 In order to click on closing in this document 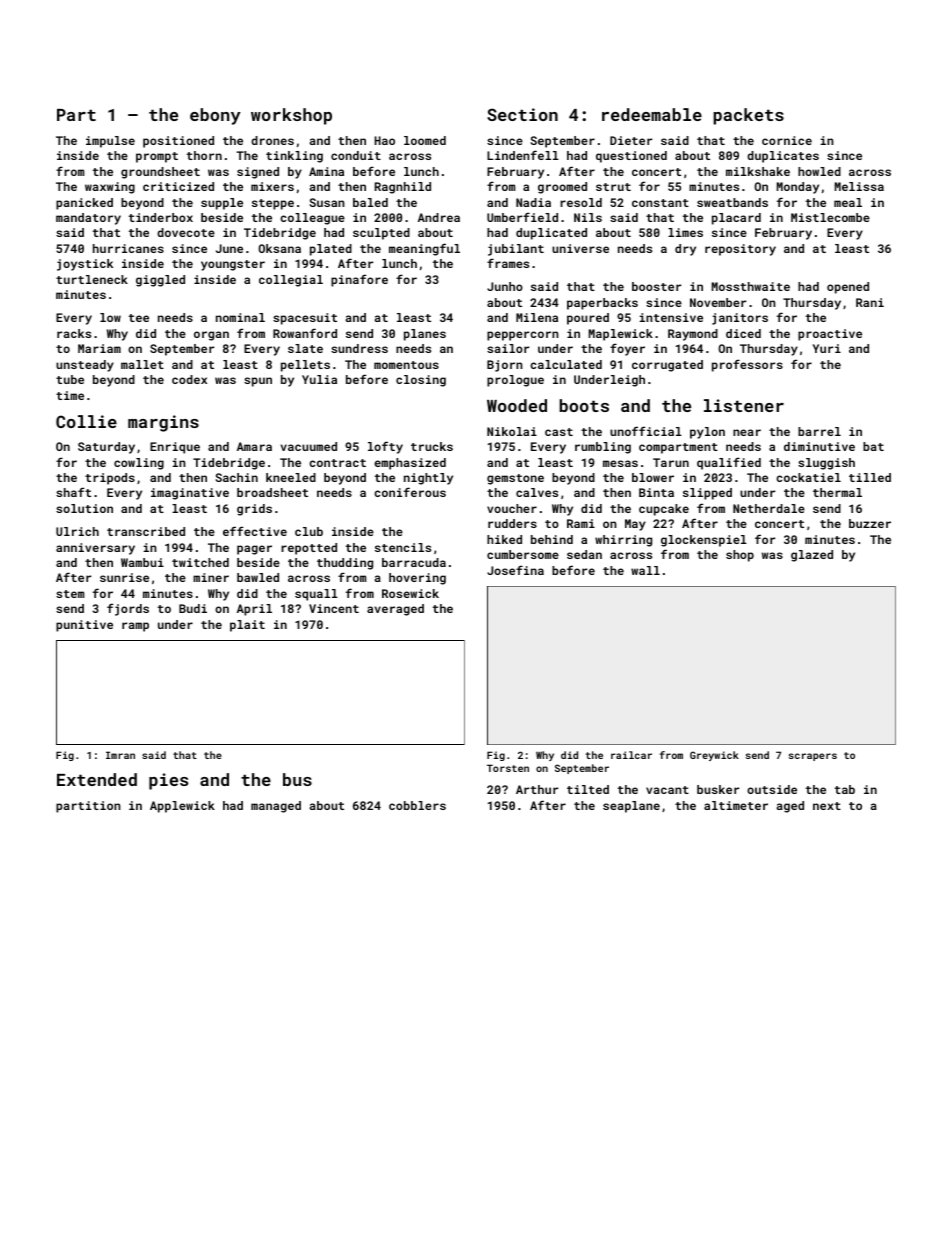, I will do `click(421, 381)`.
